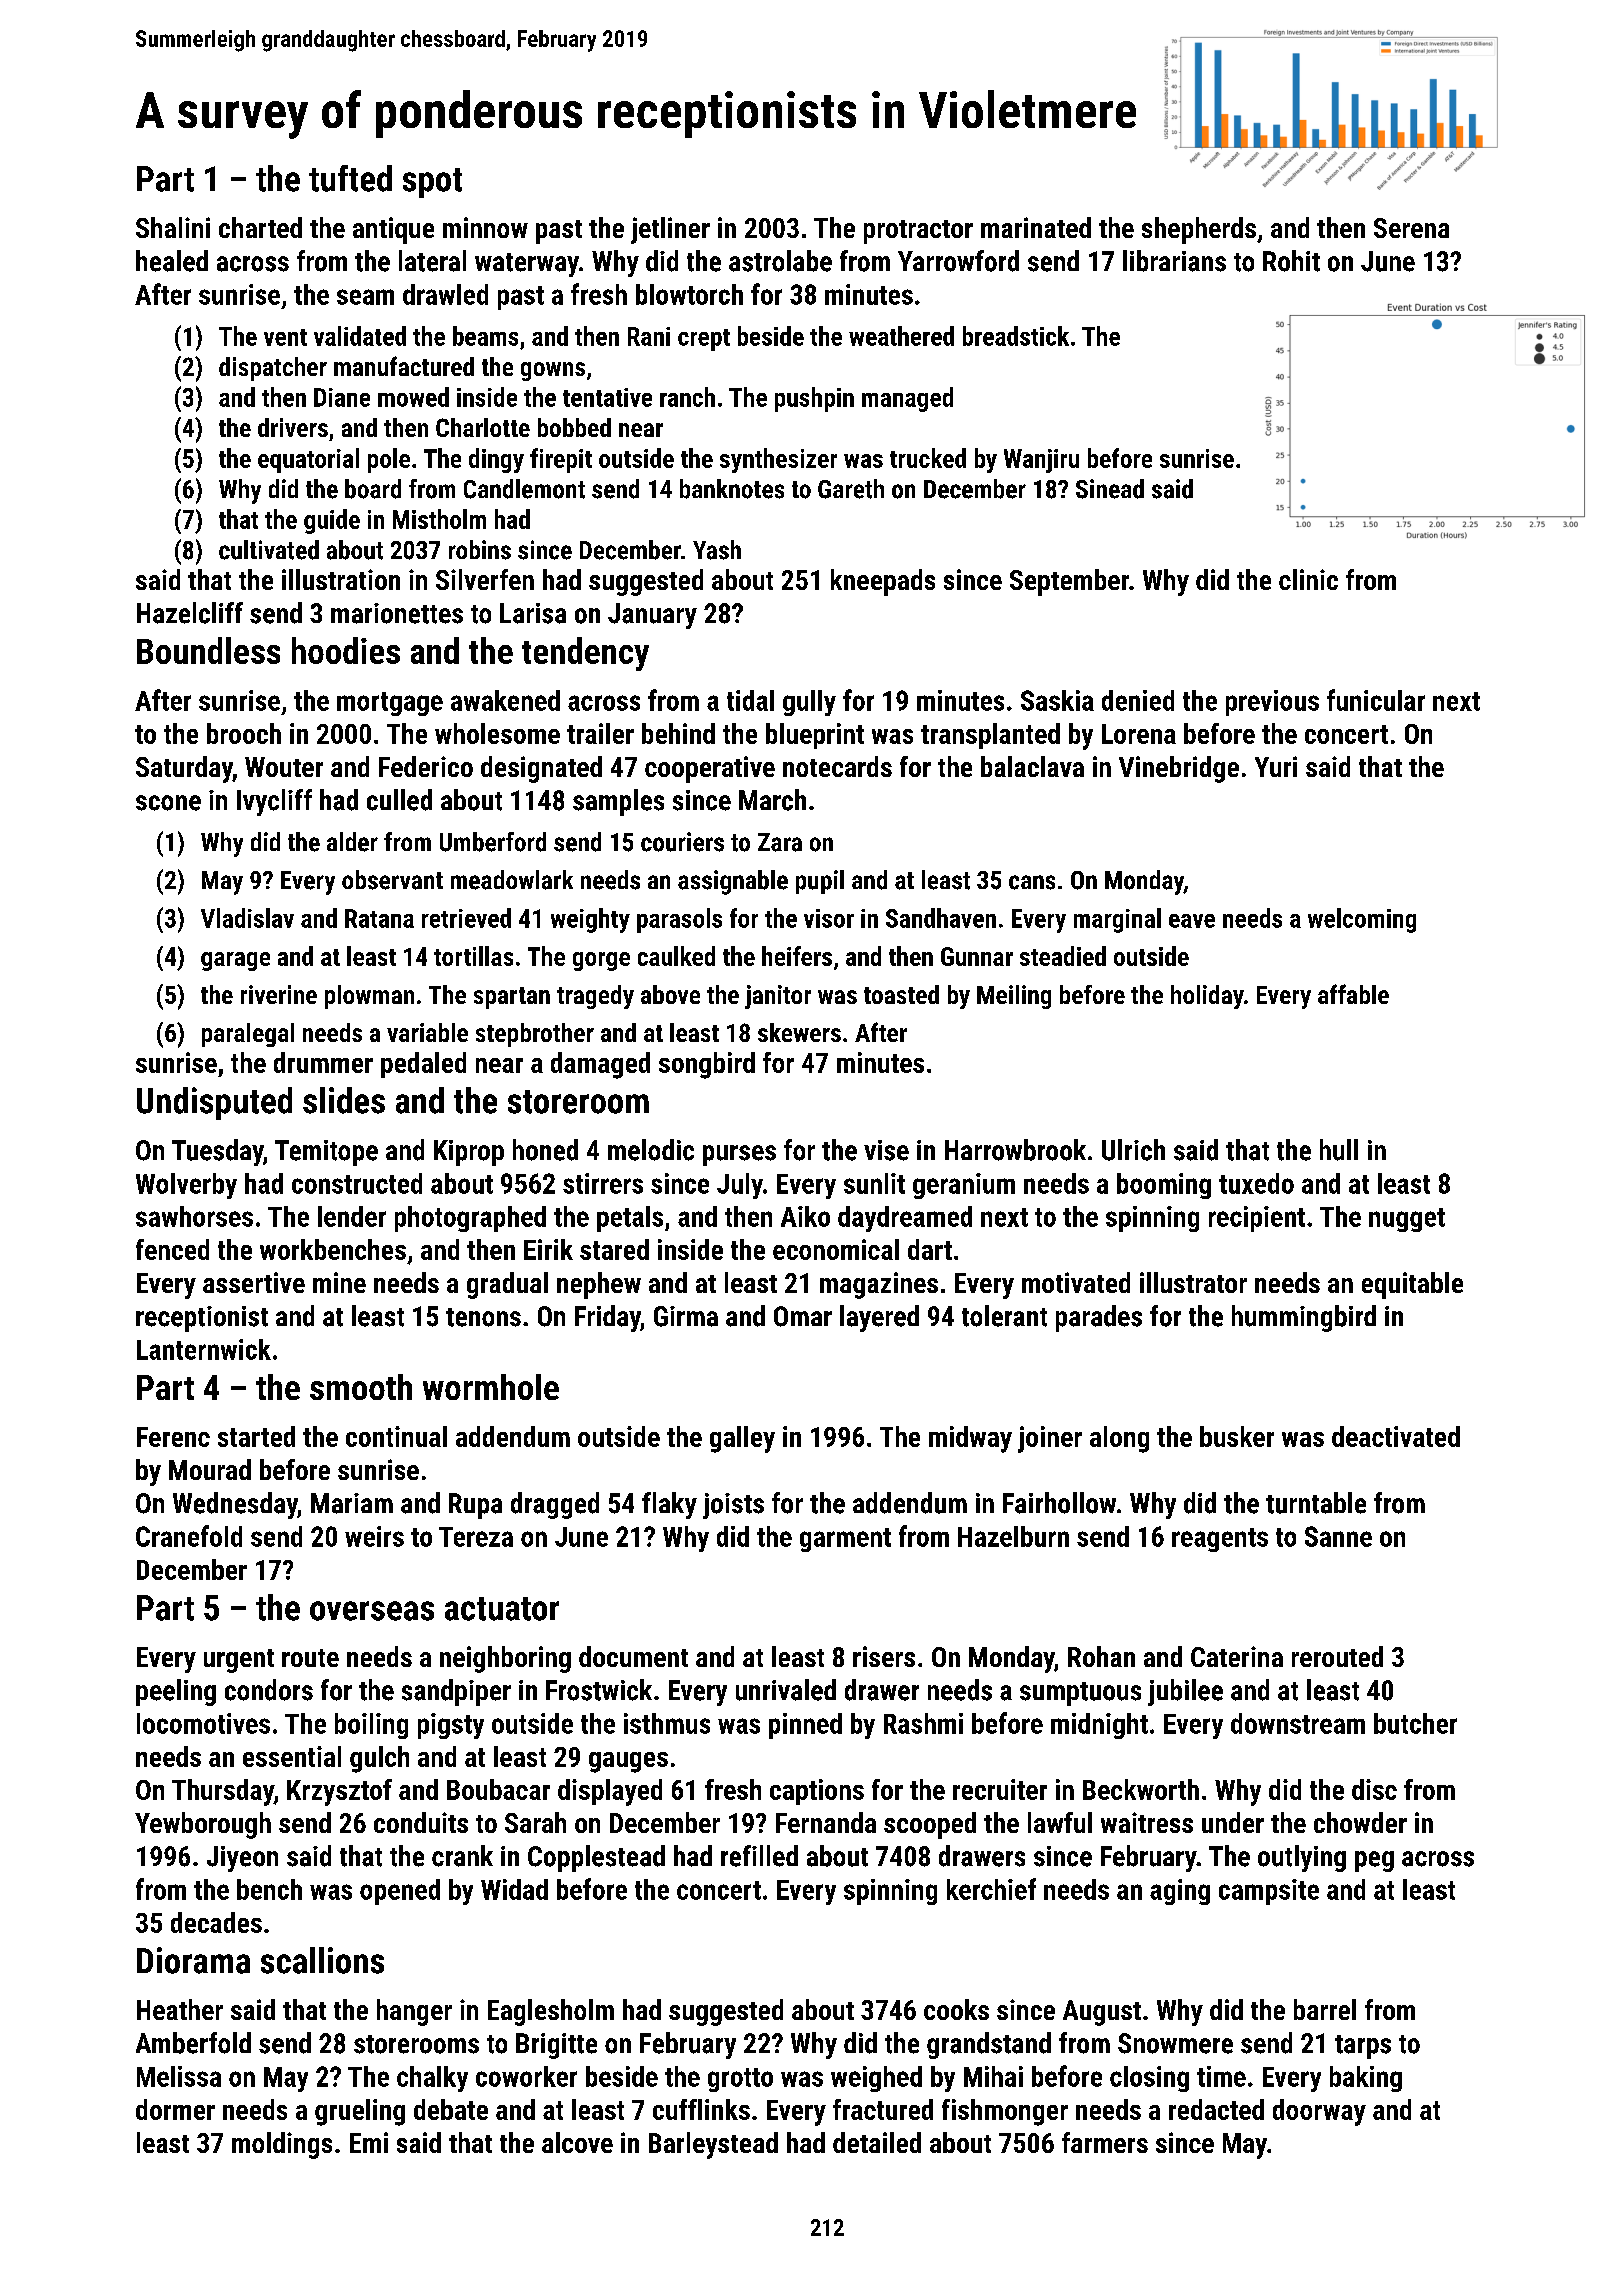 The height and width of the image is (2292, 1620). What do you see at coordinates (930, 1825) in the image?
I see `scooped` at bounding box center [930, 1825].
